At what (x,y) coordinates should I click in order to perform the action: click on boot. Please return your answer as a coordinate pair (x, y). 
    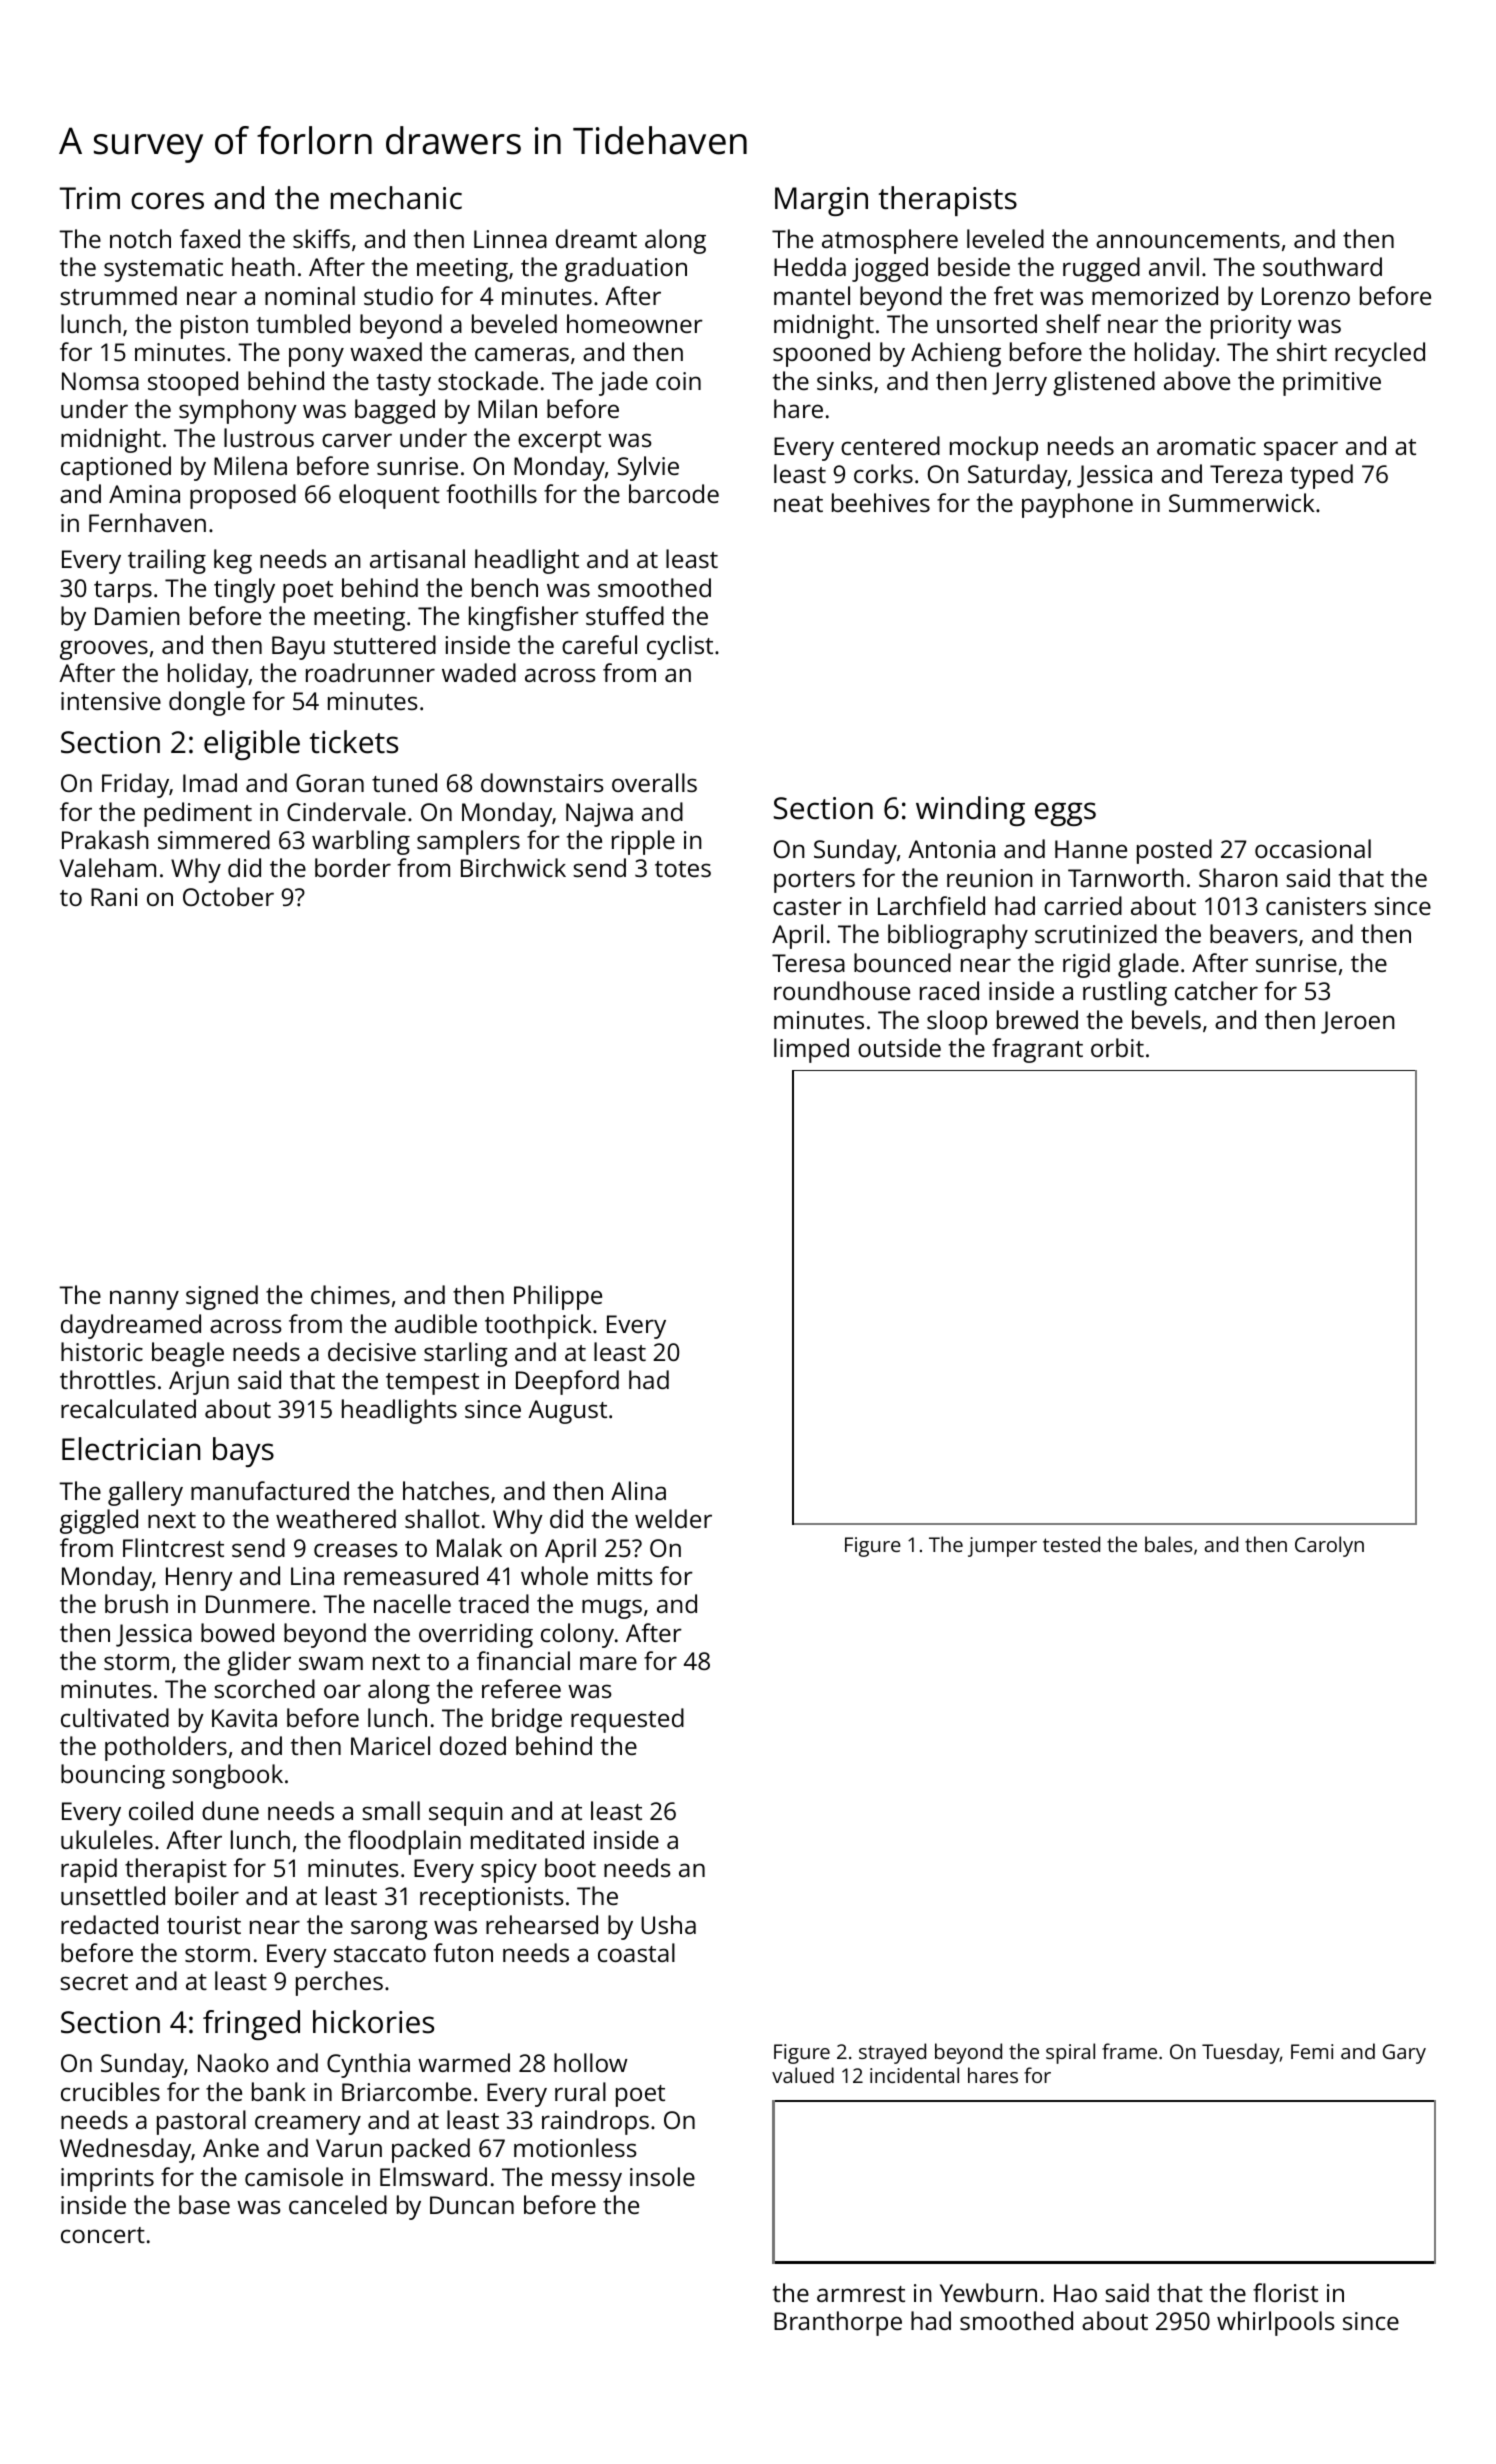
    Looking at the image, I should click on (570, 1867).
